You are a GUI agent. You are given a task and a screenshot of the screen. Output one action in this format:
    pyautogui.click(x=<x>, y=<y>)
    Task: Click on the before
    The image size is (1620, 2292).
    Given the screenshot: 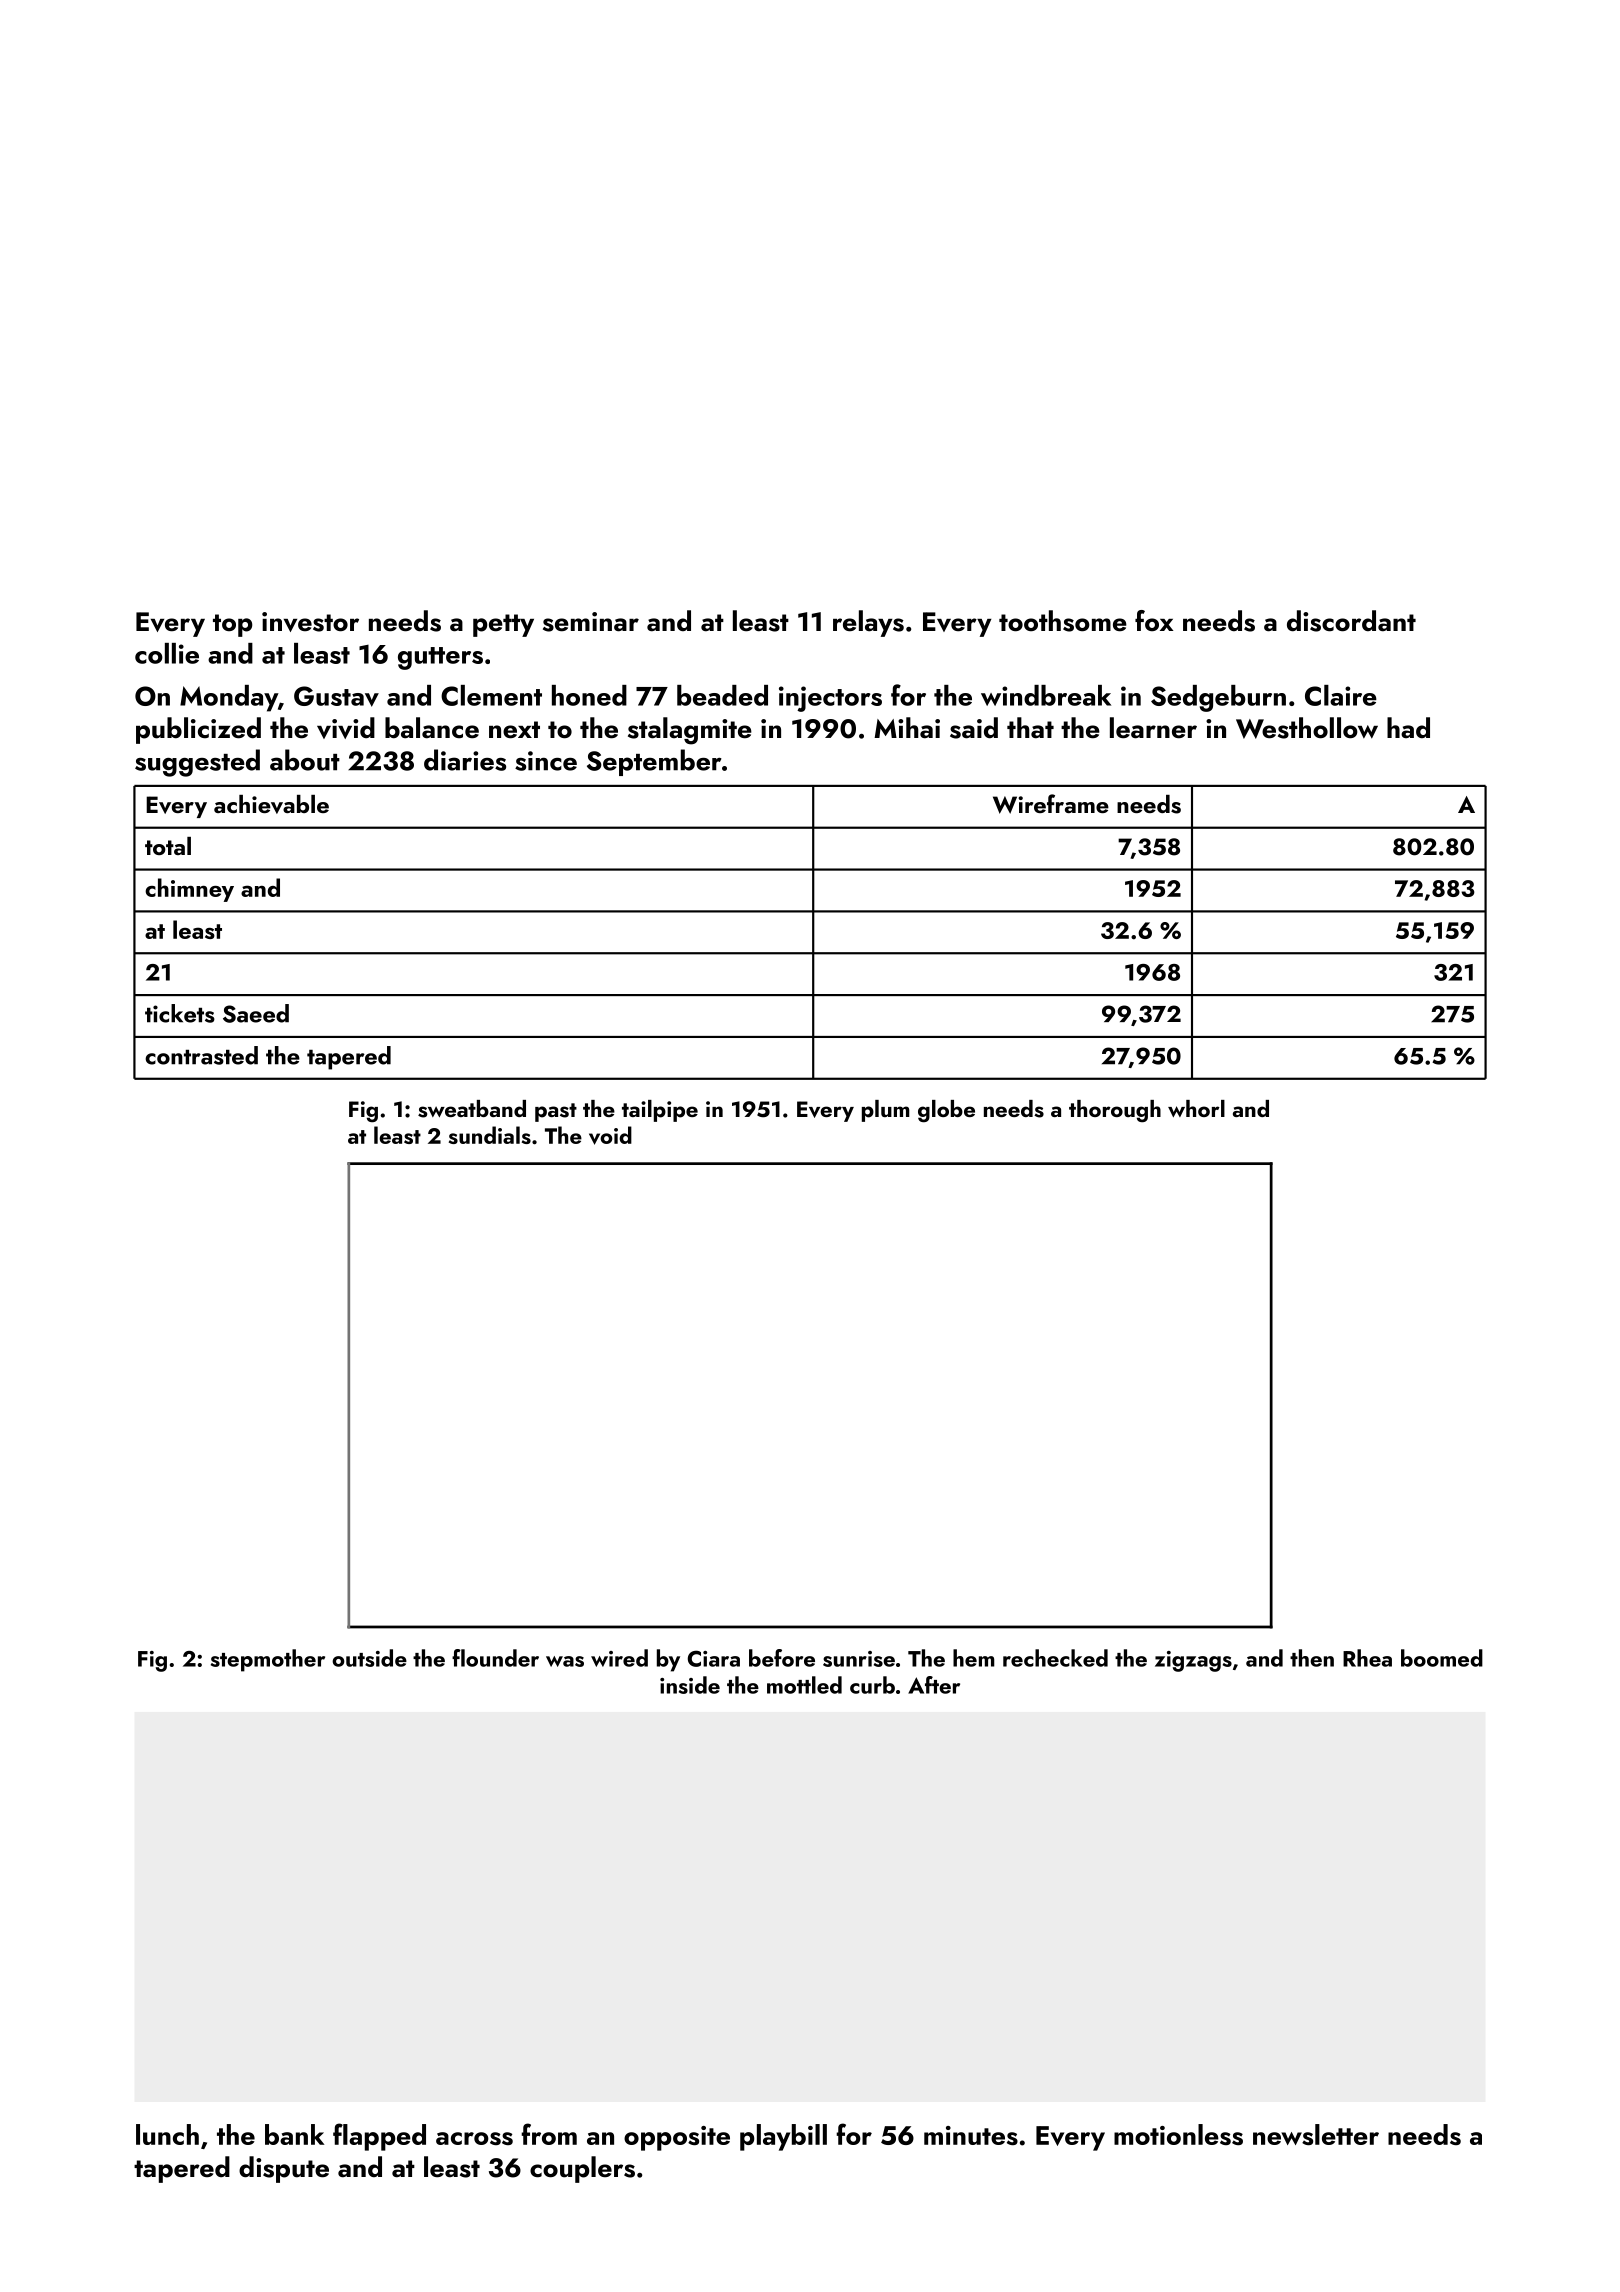 What is the action you would take?
    pyautogui.click(x=782, y=1658)
